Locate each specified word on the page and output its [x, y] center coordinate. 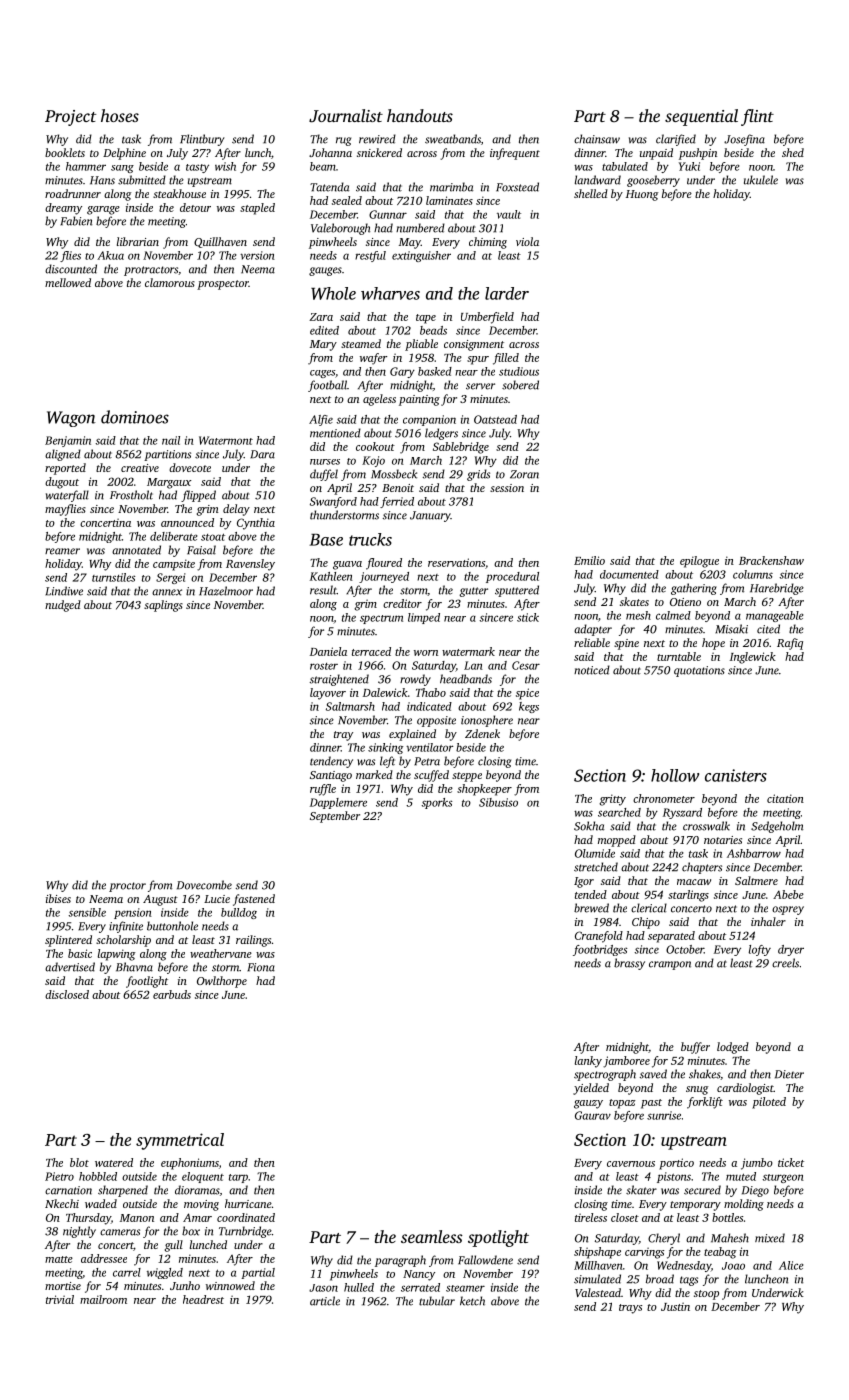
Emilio [589, 560]
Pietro [59, 1176]
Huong [642, 195]
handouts [420, 115]
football [327, 386]
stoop [706, 1295]
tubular [437, 1301]
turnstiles [113, 577]
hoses [120, 115]
